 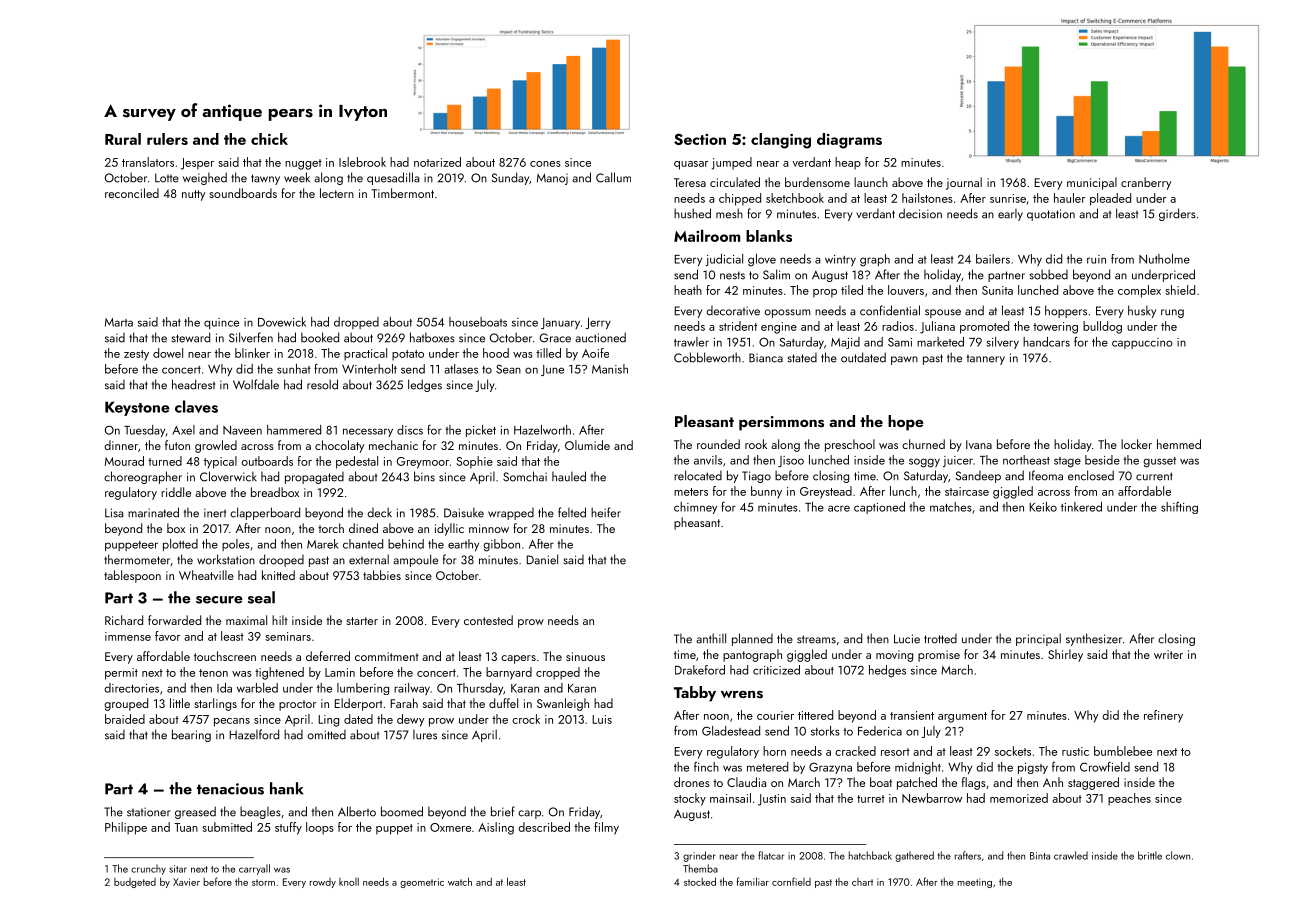 What do you see at coordinates (707, 357) in the document?
I see `Cobbleworth` at bounding box center [707, 357].
